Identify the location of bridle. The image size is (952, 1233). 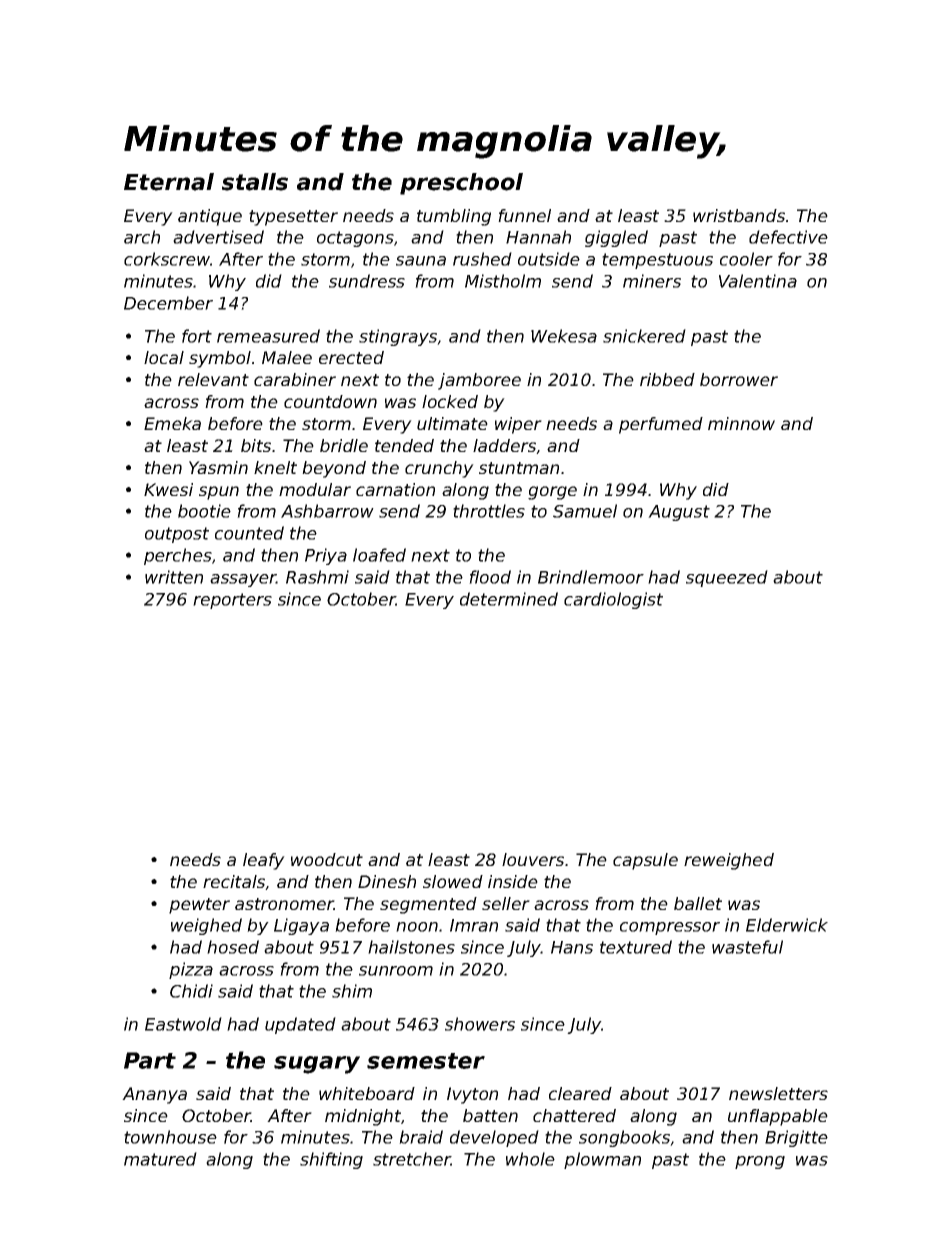
(344, 445).
